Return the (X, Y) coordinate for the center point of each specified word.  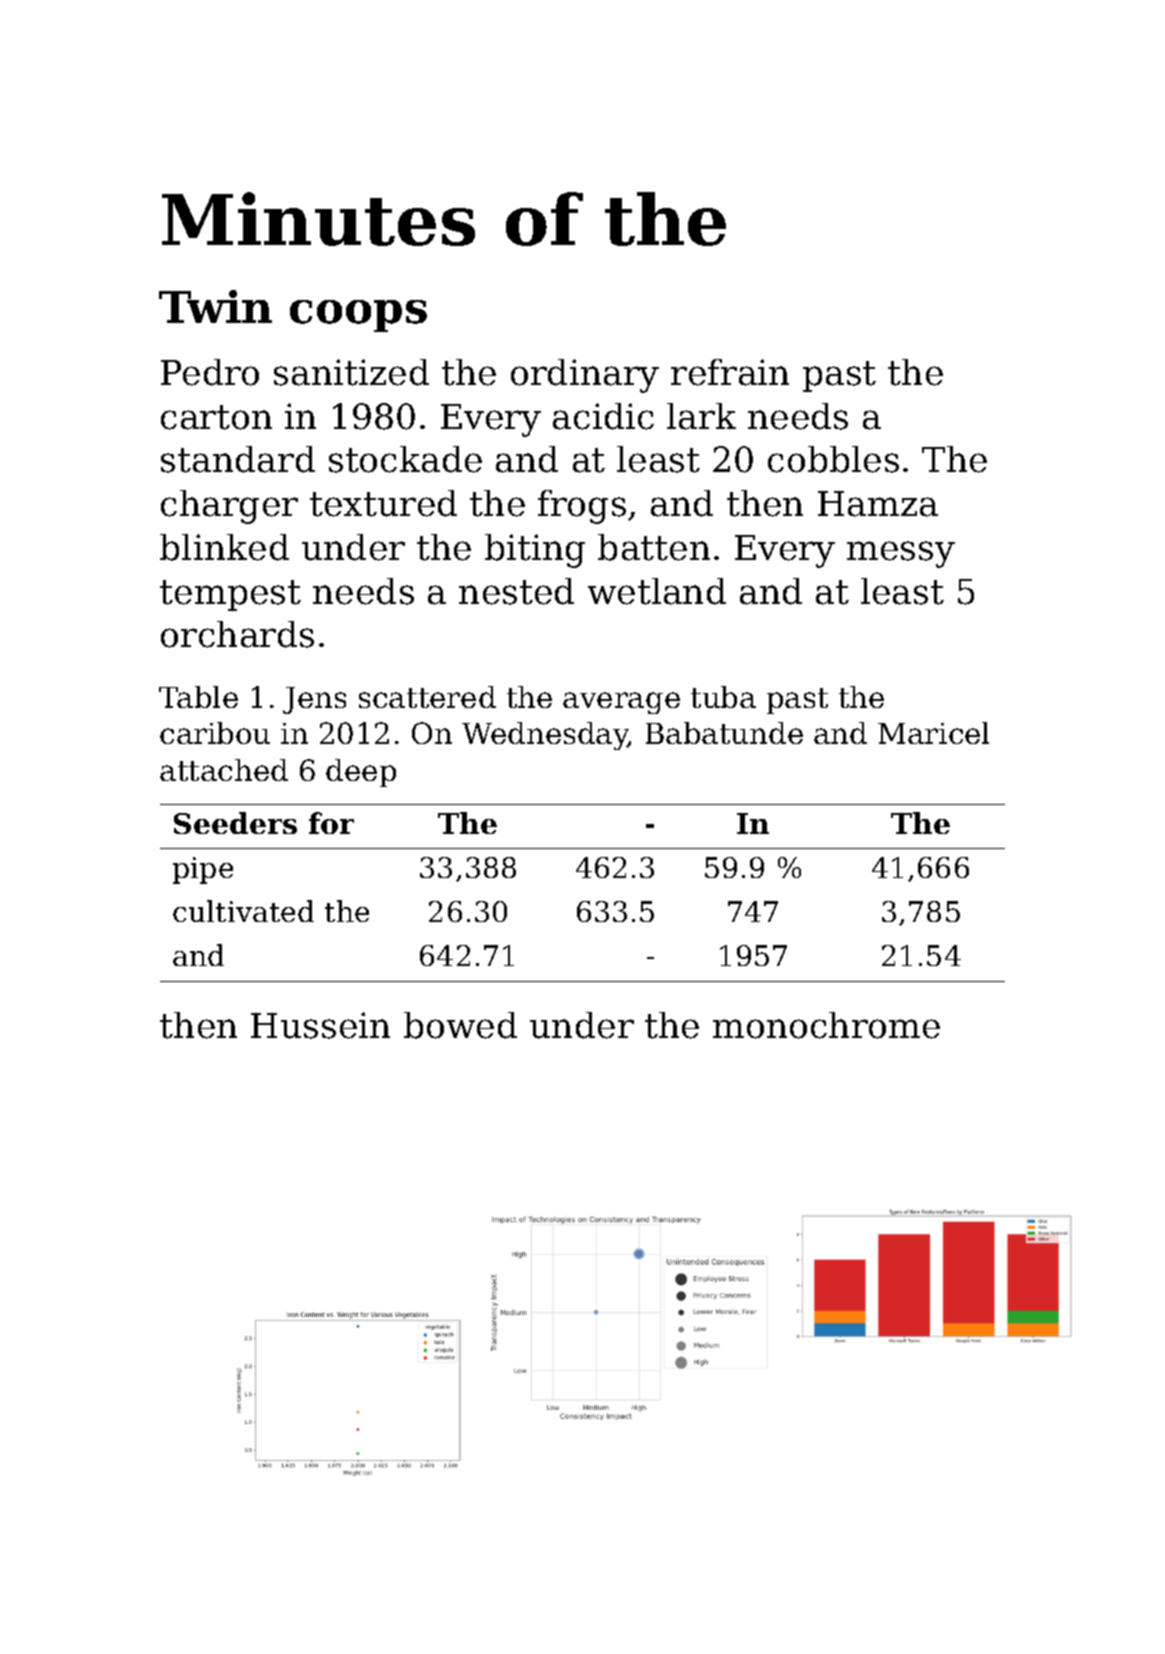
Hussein (320, 1025)
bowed (460, 1025)
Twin (215, 306)
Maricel (933, 733)
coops (358, 316)
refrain (730, 372)
